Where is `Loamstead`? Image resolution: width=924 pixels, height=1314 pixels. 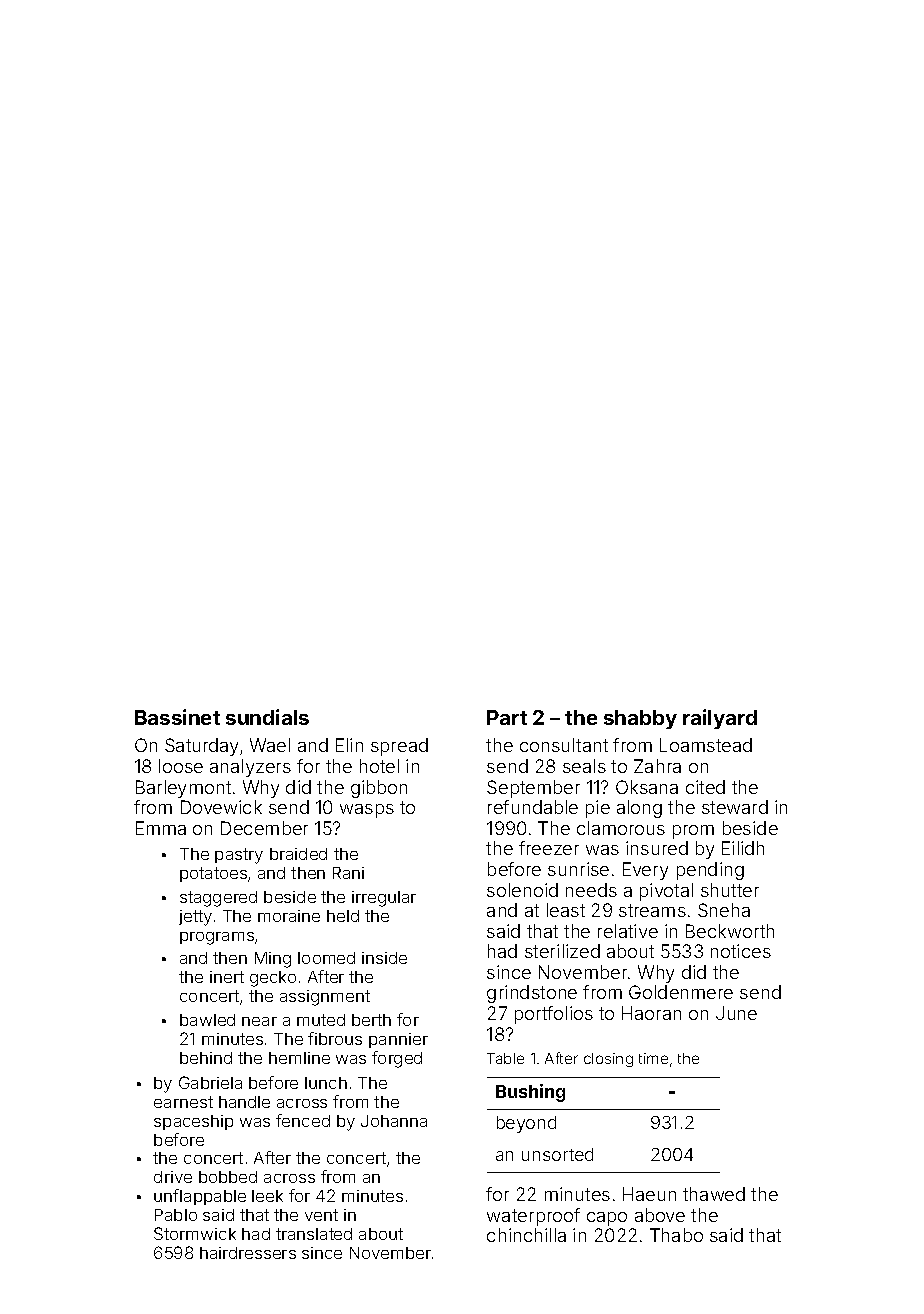
Loamstead is located at coordinates (706, 745).
